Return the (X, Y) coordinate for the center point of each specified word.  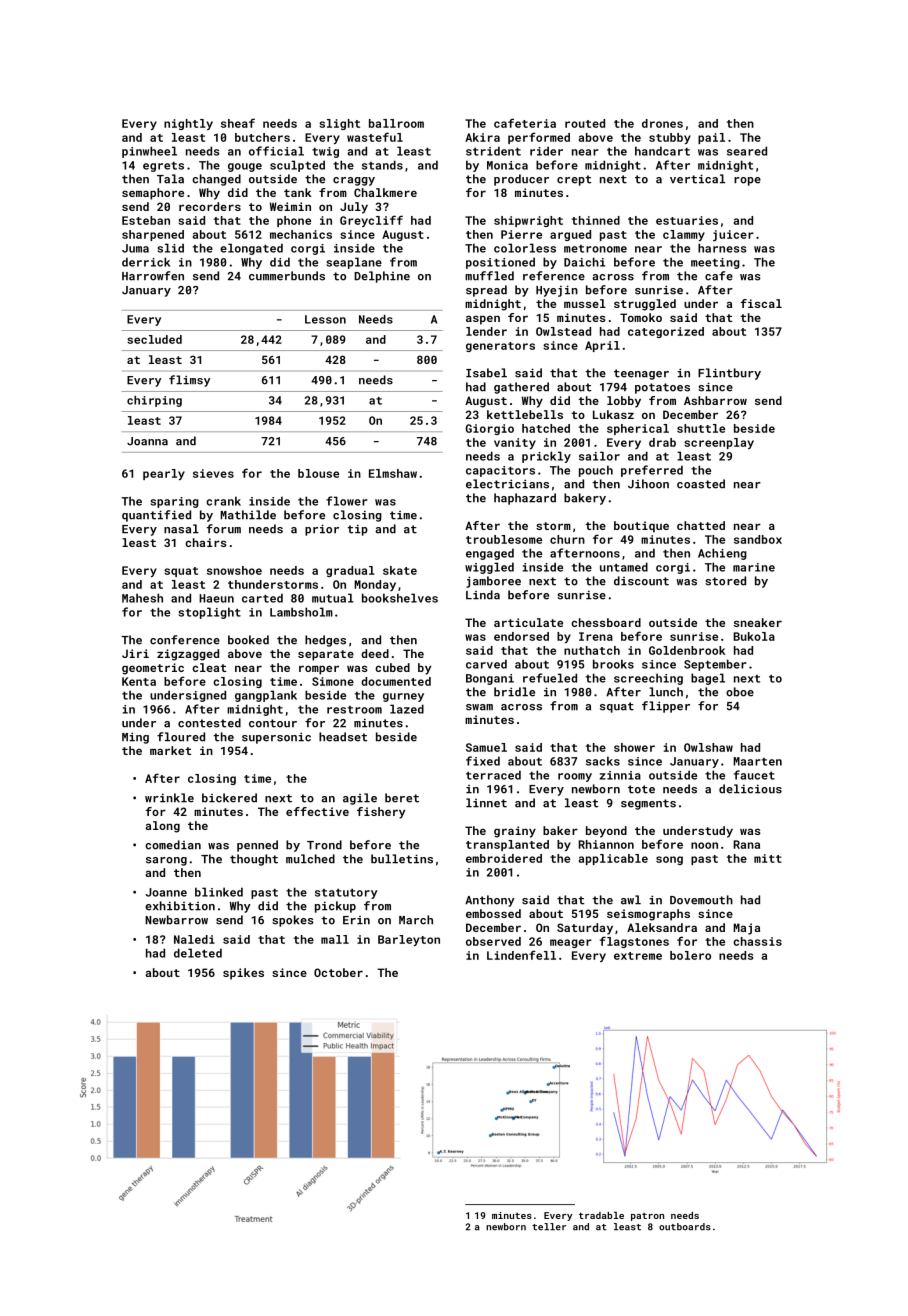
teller (549, 1227)
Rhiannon (606, 844)
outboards (685, 1227)
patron (647, 1216)
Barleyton (409, 940)
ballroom (396, 123)
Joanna (147, 441)
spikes (243, 974)
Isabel (486, 373)
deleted (198, 953)
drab (662, 442)
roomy (575, 777)
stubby (670, 138)
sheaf (238, 123)
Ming (135, 738)
